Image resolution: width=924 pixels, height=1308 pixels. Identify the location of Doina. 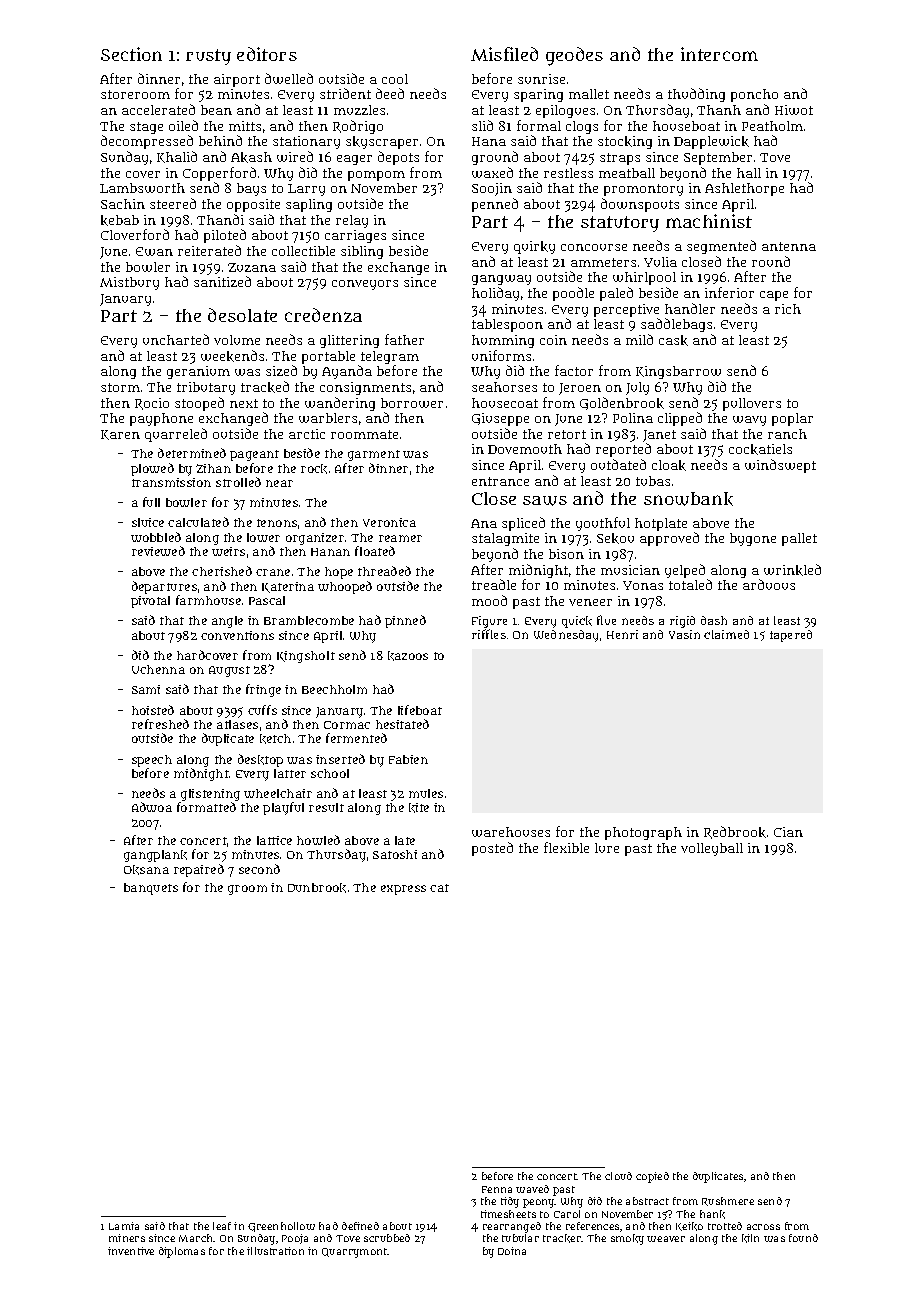
(512, 1251).
